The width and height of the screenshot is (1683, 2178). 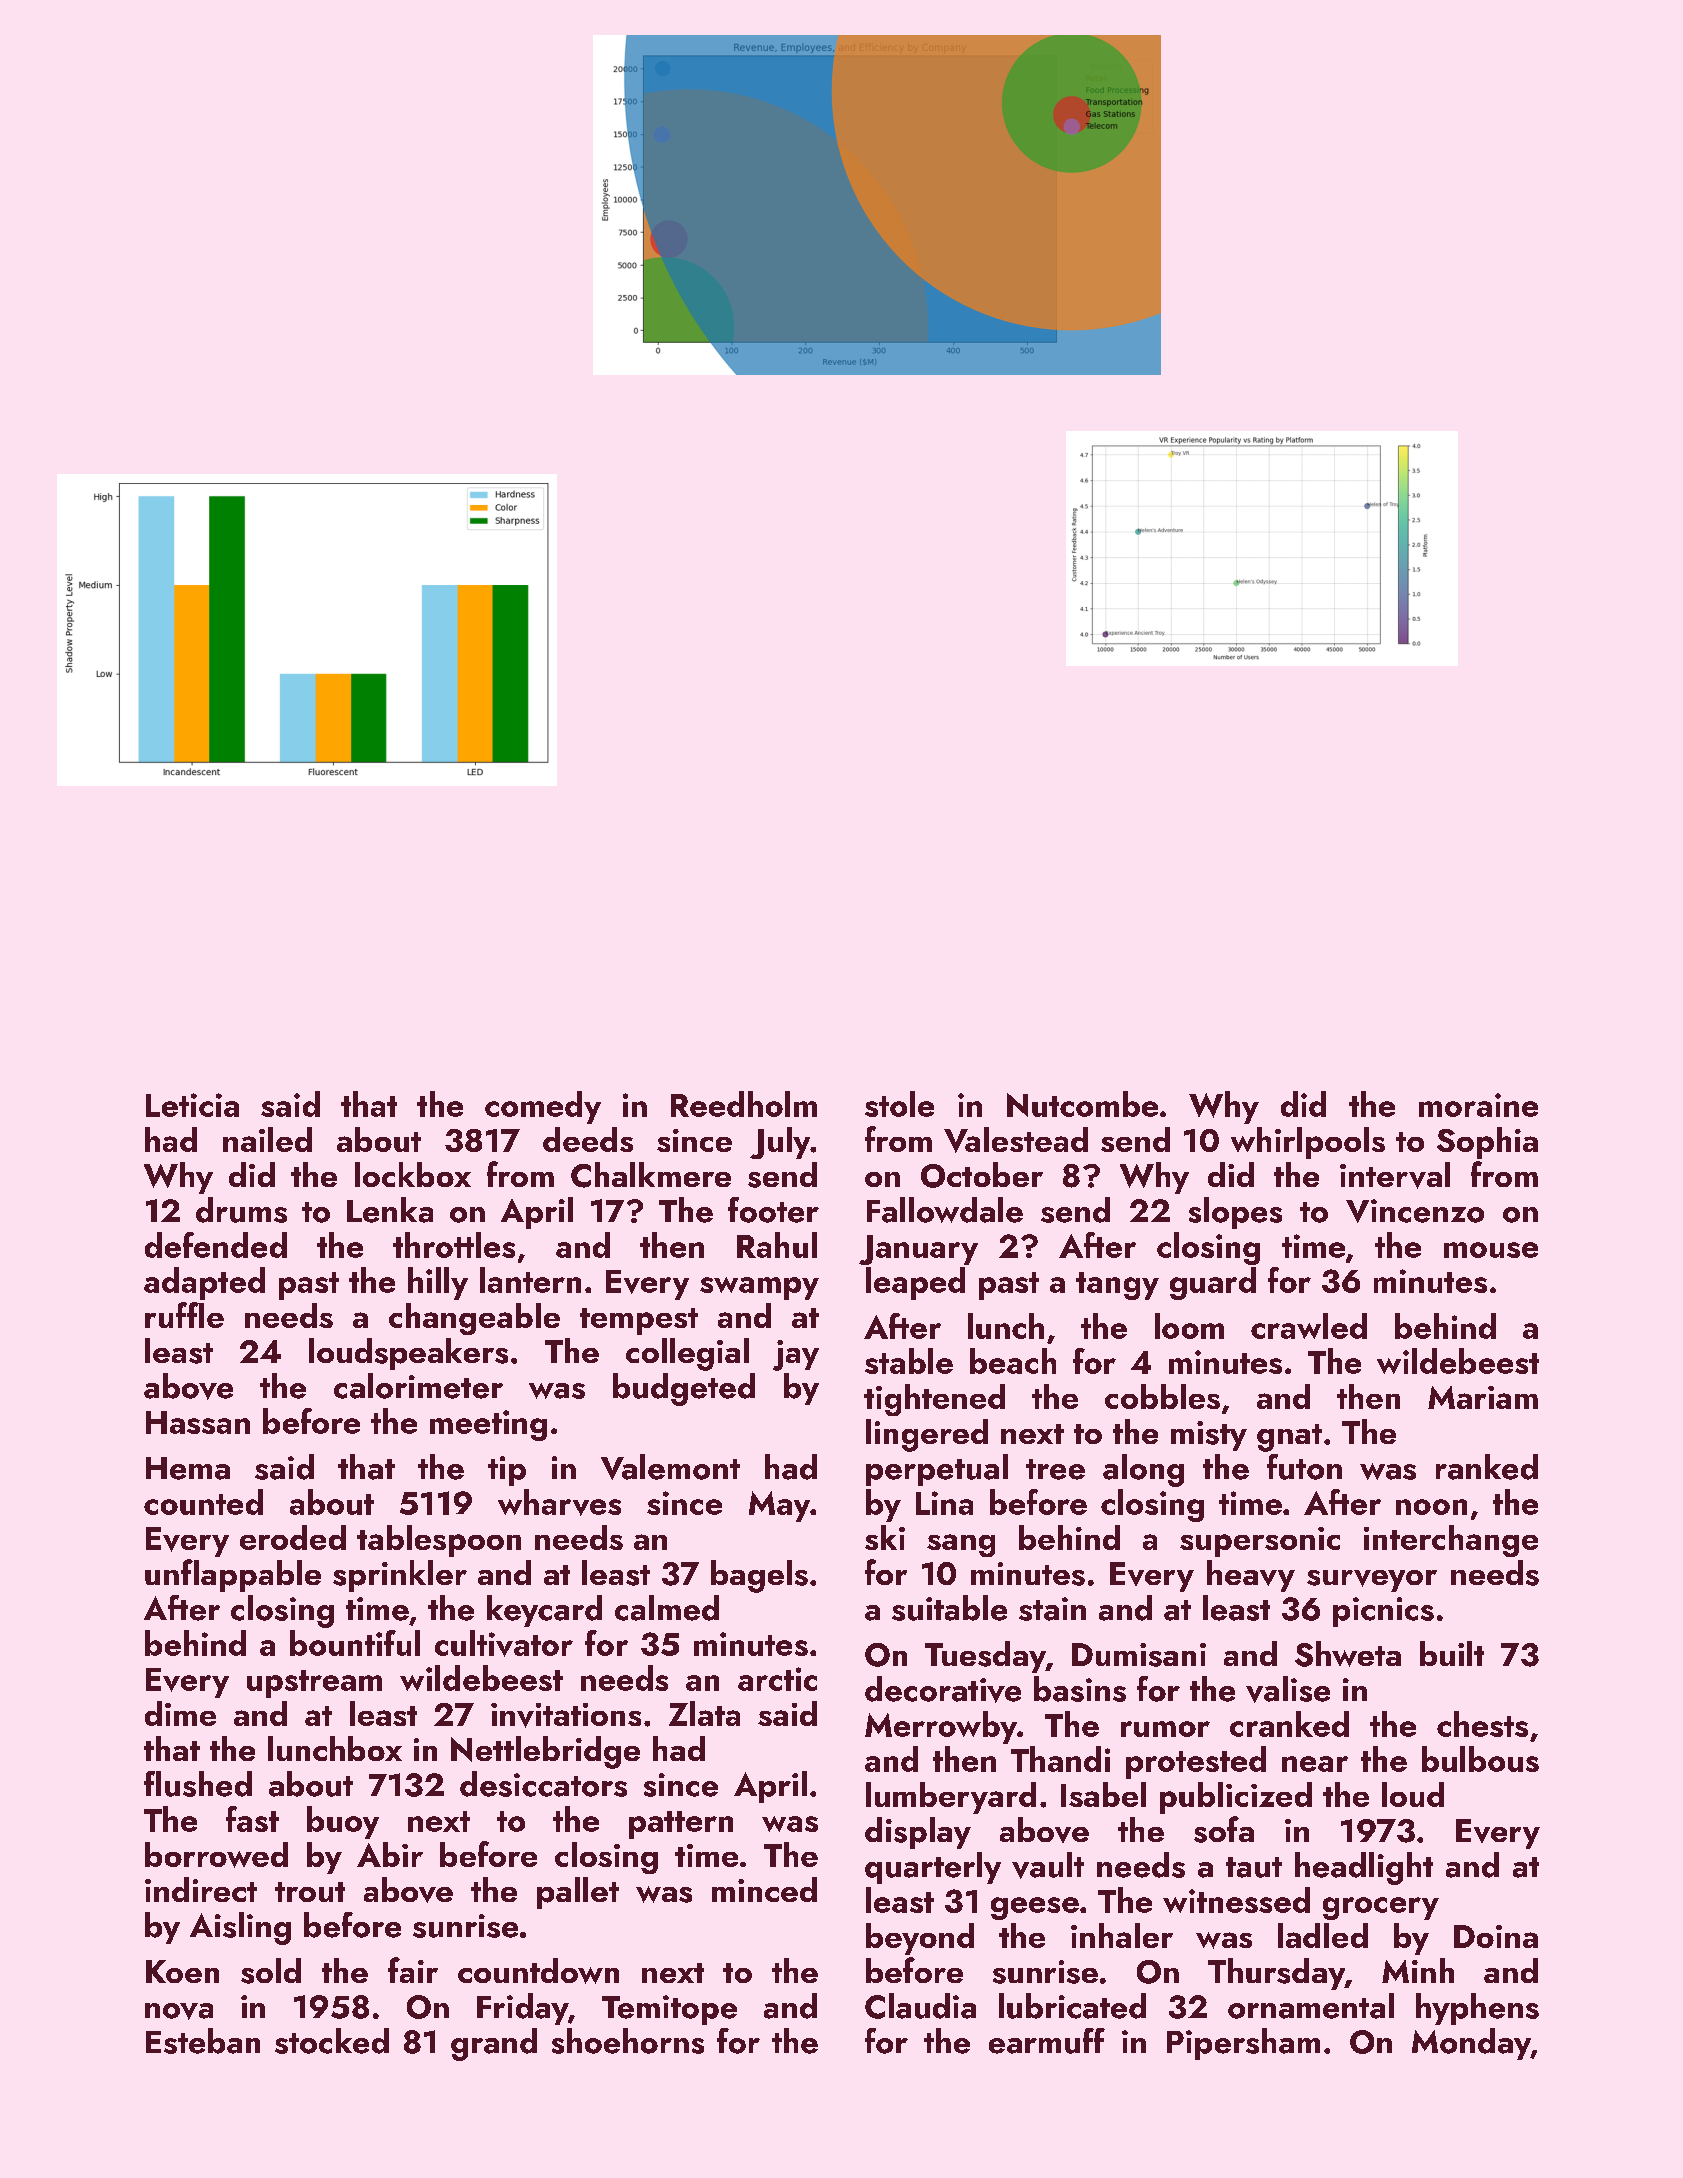 What do you see at coordinates (538, 1971) in the screenshot?
I see `countdown` at bounding box center [538, 1971].
